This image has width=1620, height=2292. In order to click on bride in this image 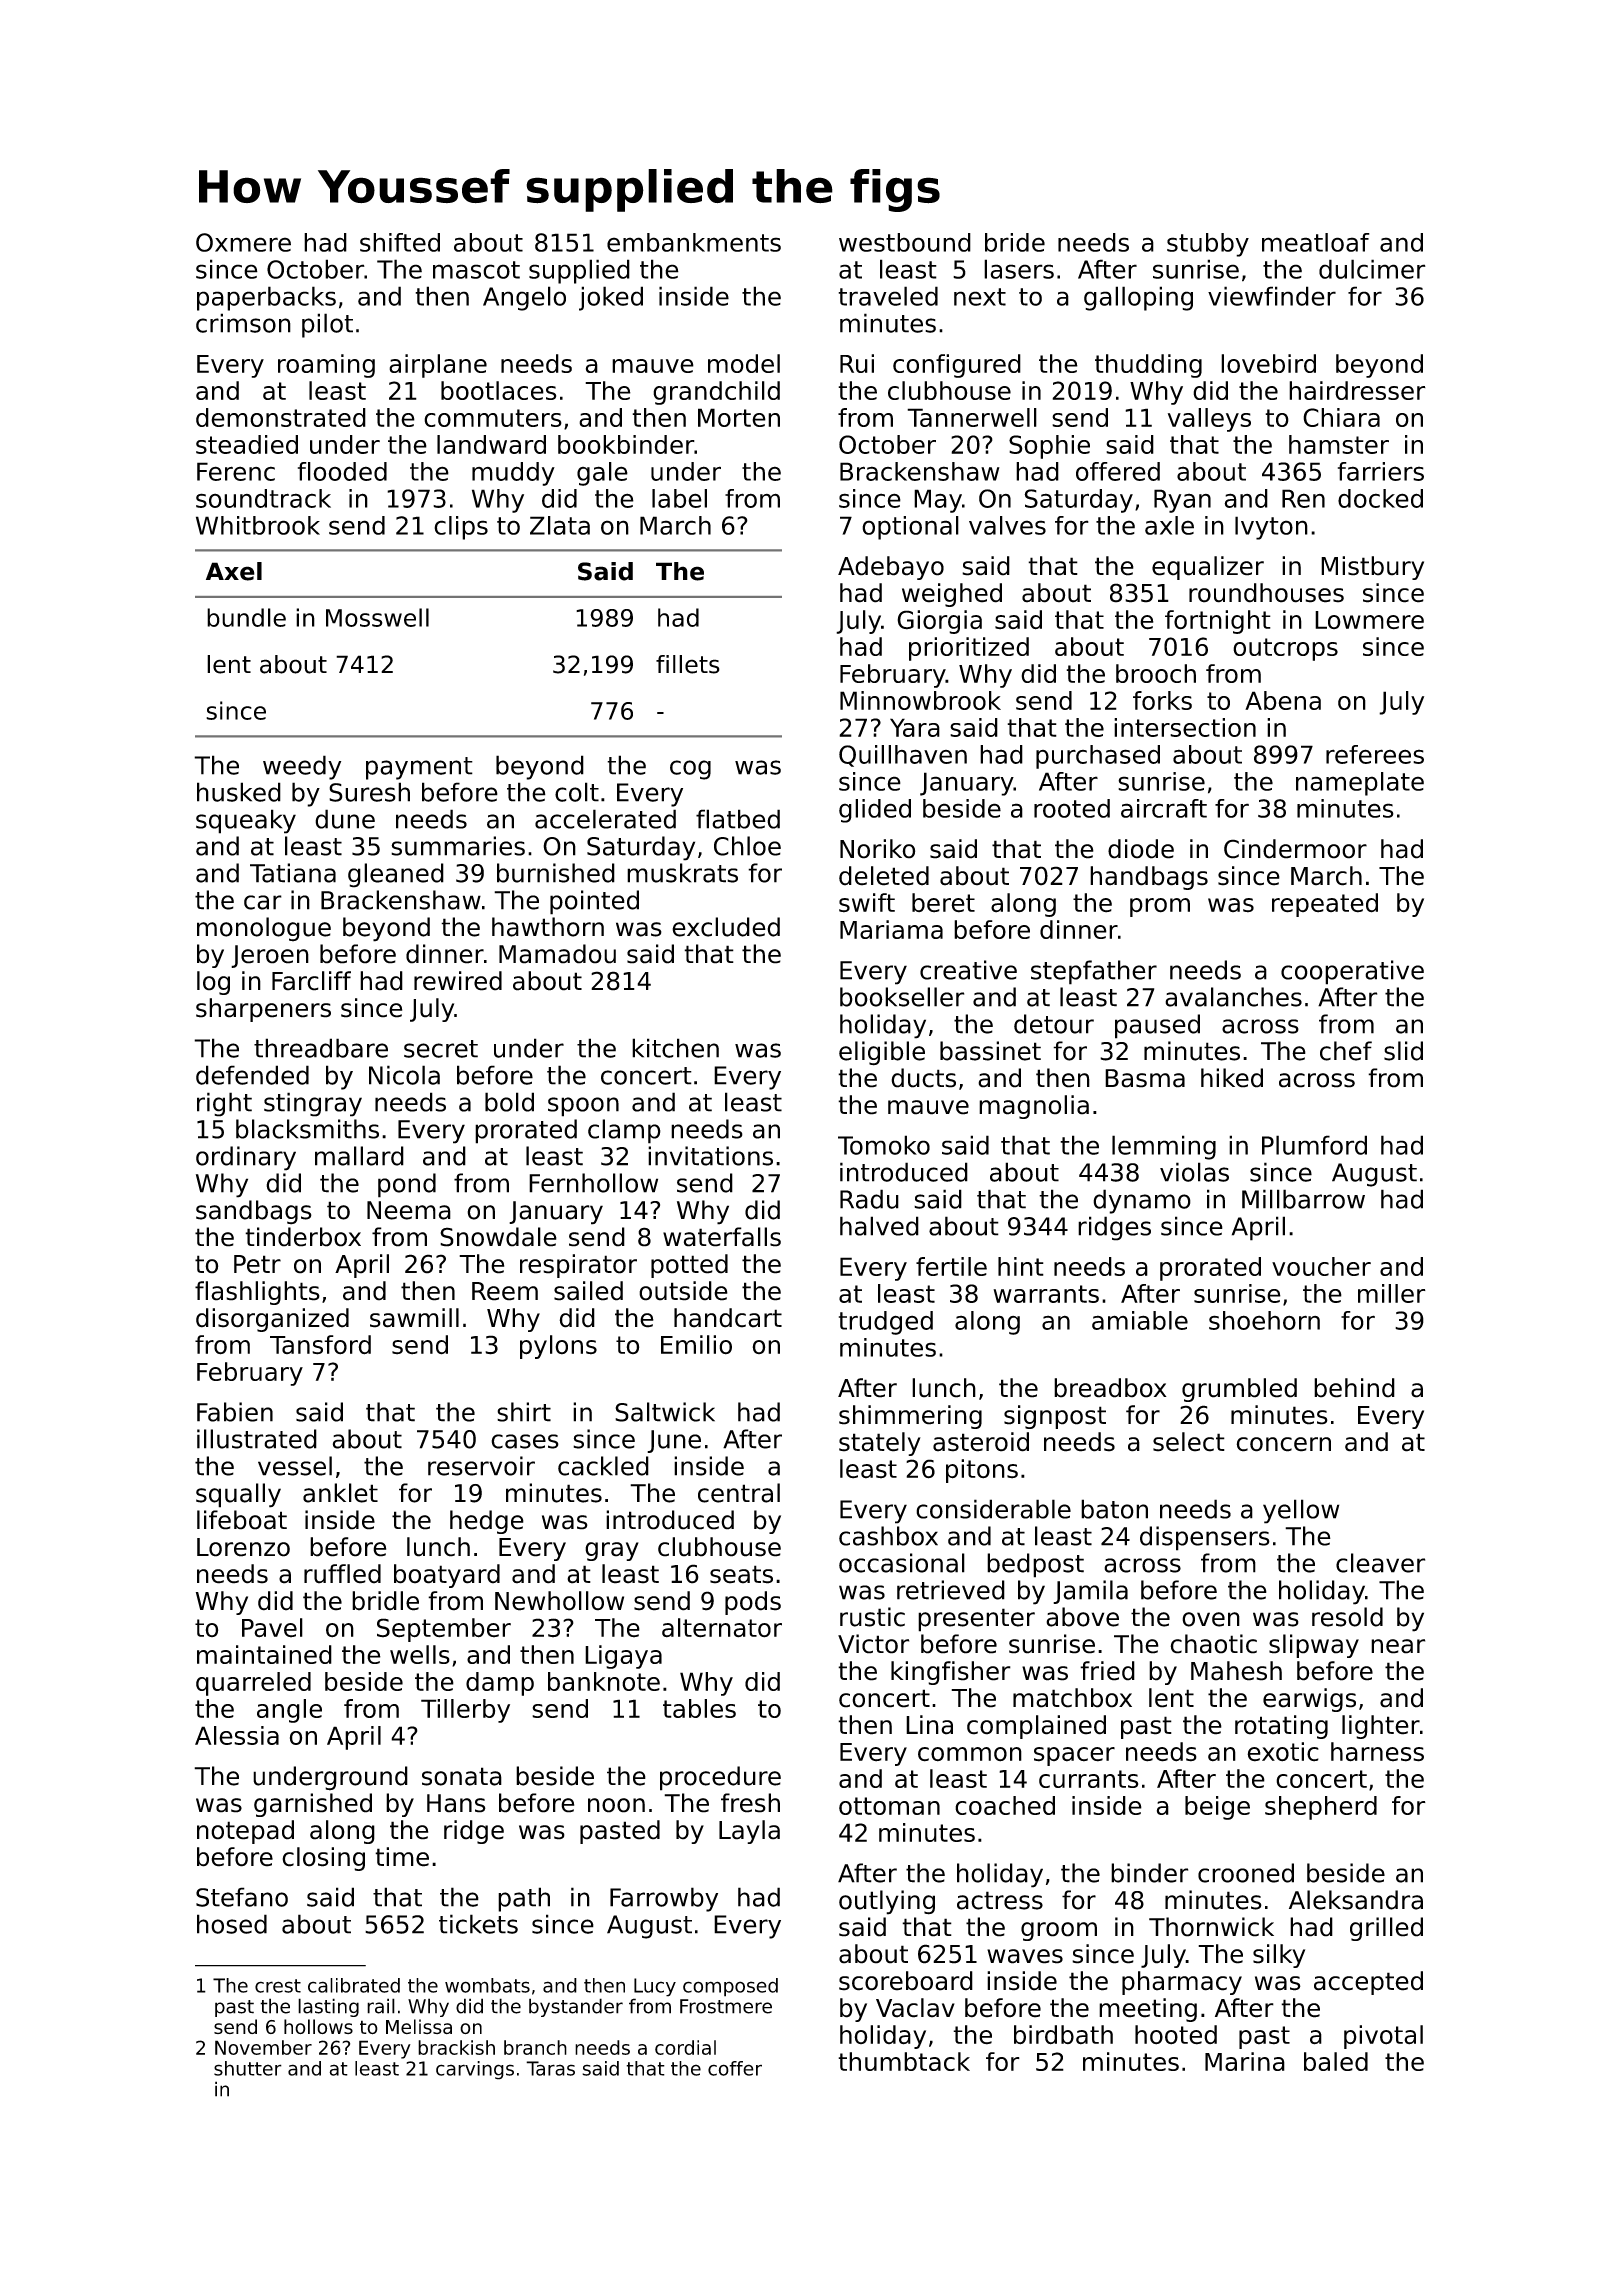, I will do `click(1015, 242)`.
